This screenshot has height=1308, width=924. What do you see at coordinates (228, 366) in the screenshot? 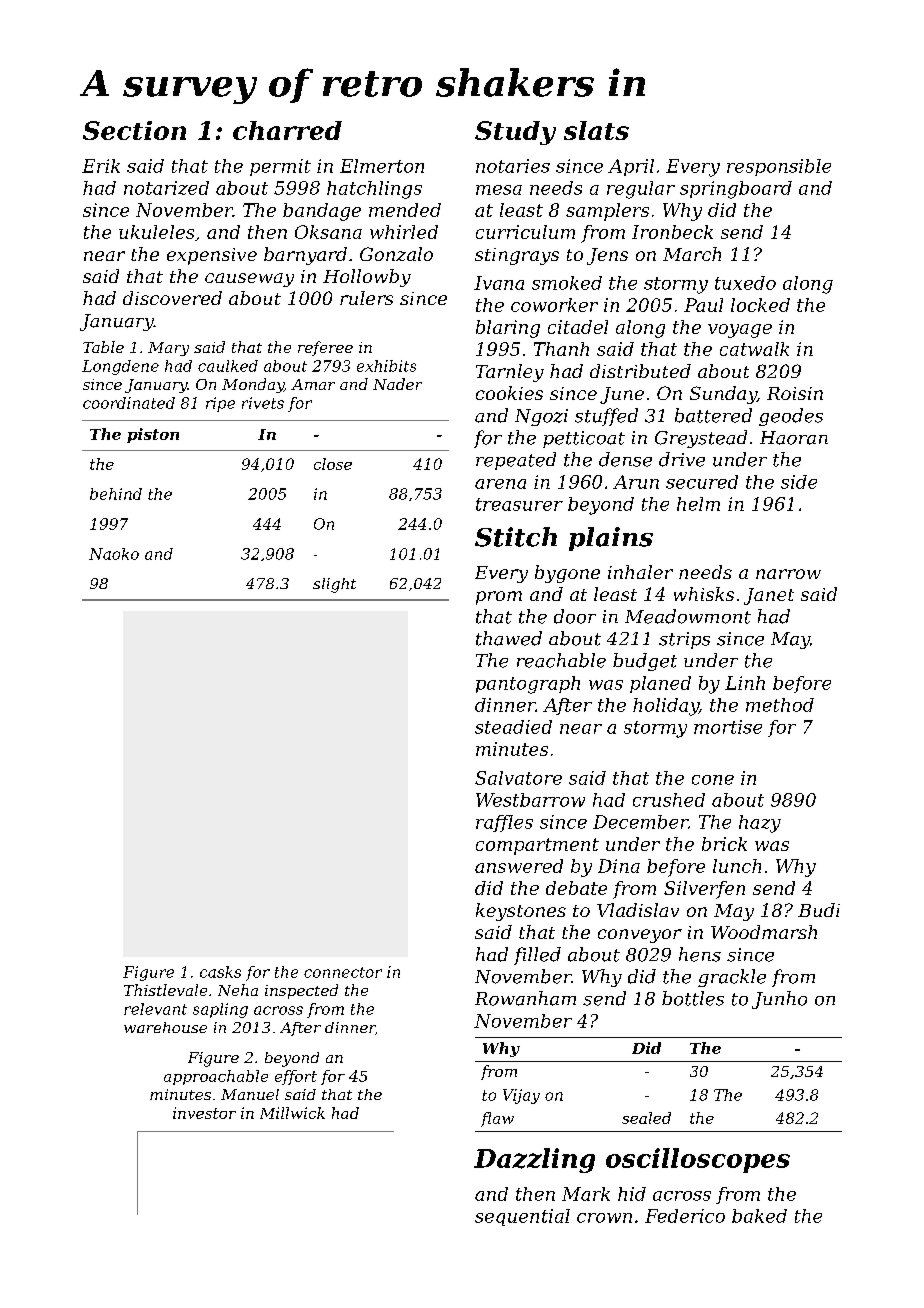
I see `caulked` at bounding box center [228, 366].
